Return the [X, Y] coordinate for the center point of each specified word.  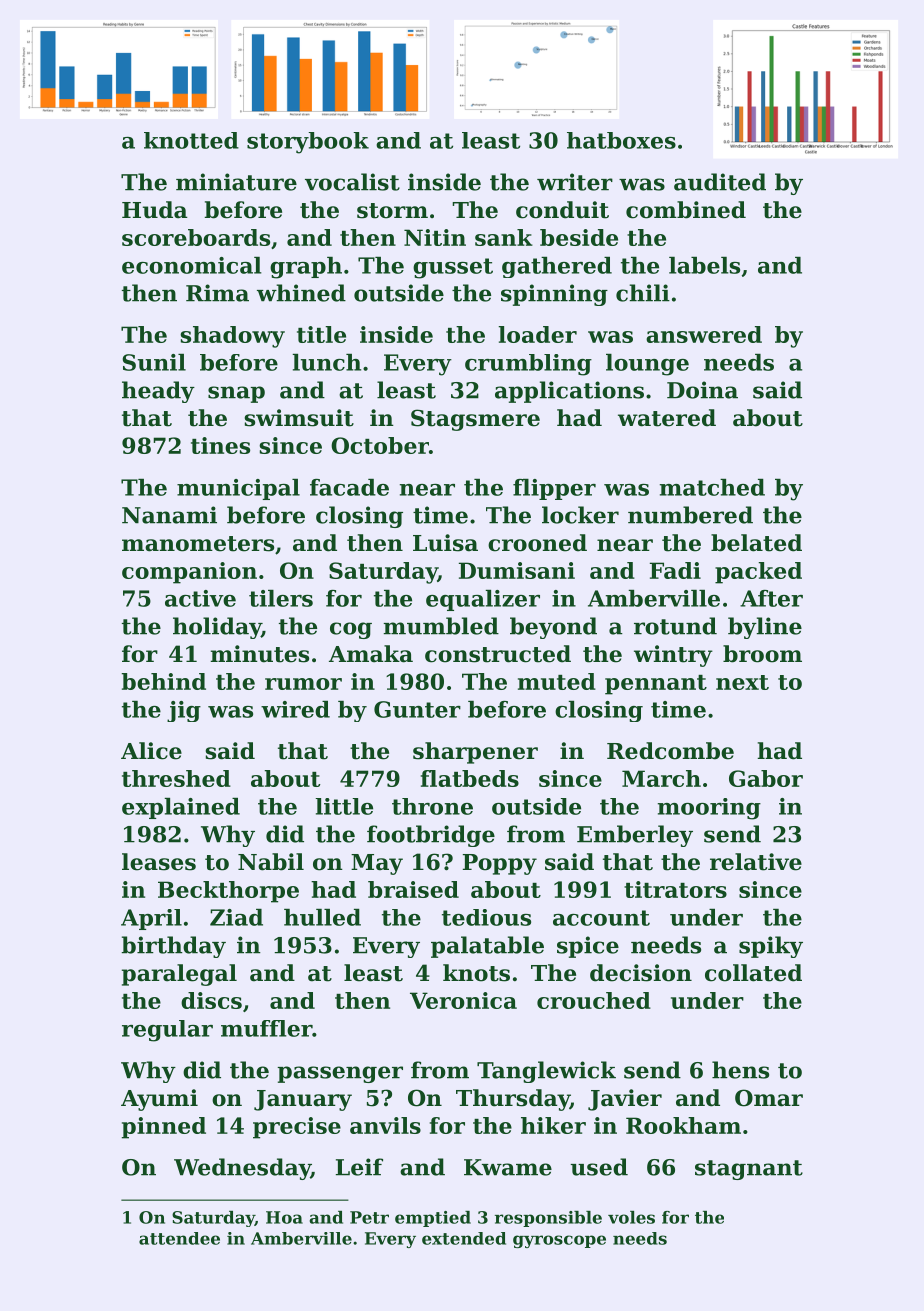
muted [557, 681]
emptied [433, 1219]
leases [159, 862]
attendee [179, 1238]
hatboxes [621, 140]
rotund [675, 626]
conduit [562, 210]
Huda [155, 210]
